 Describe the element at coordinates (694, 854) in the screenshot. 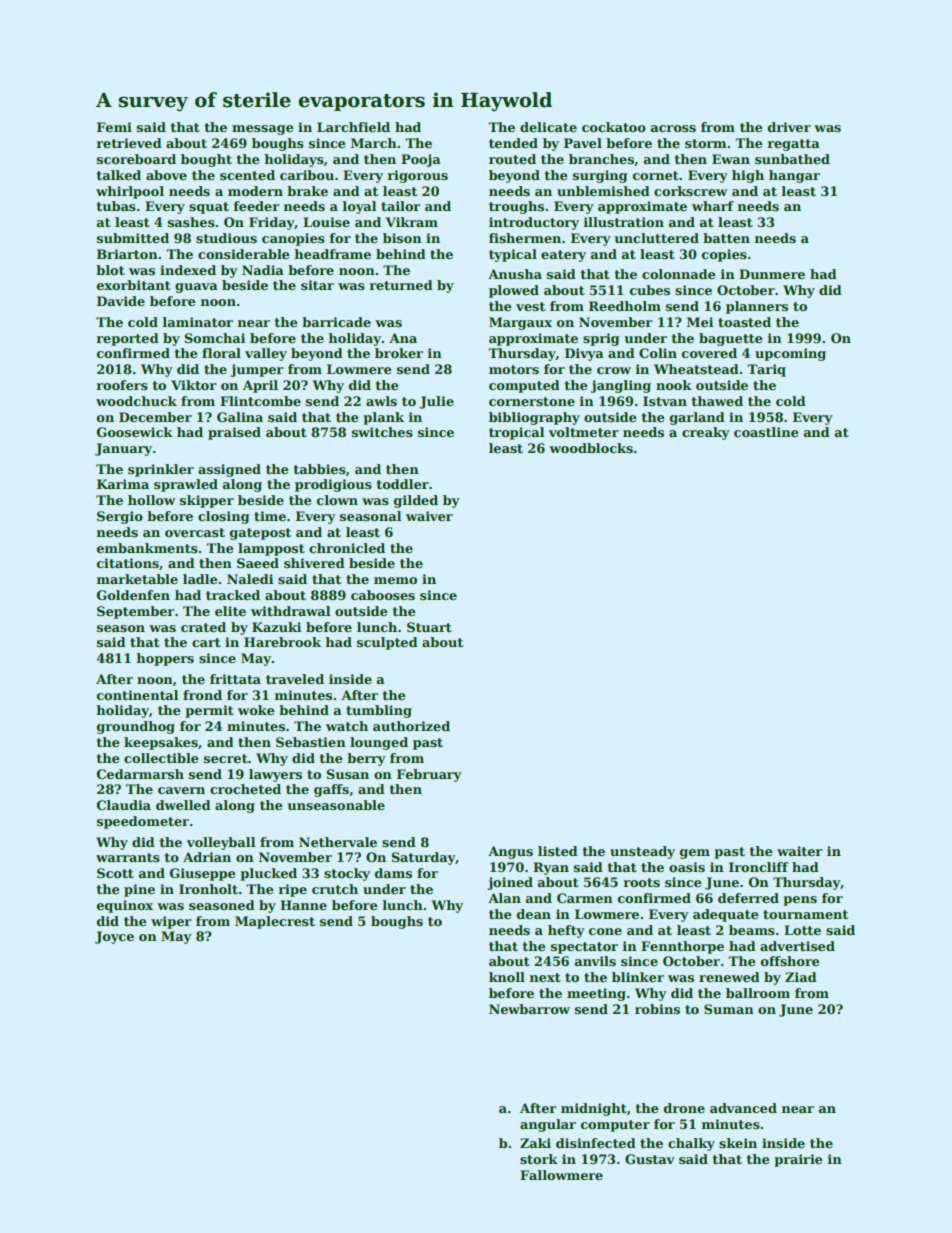

I see `gem` at that location.
